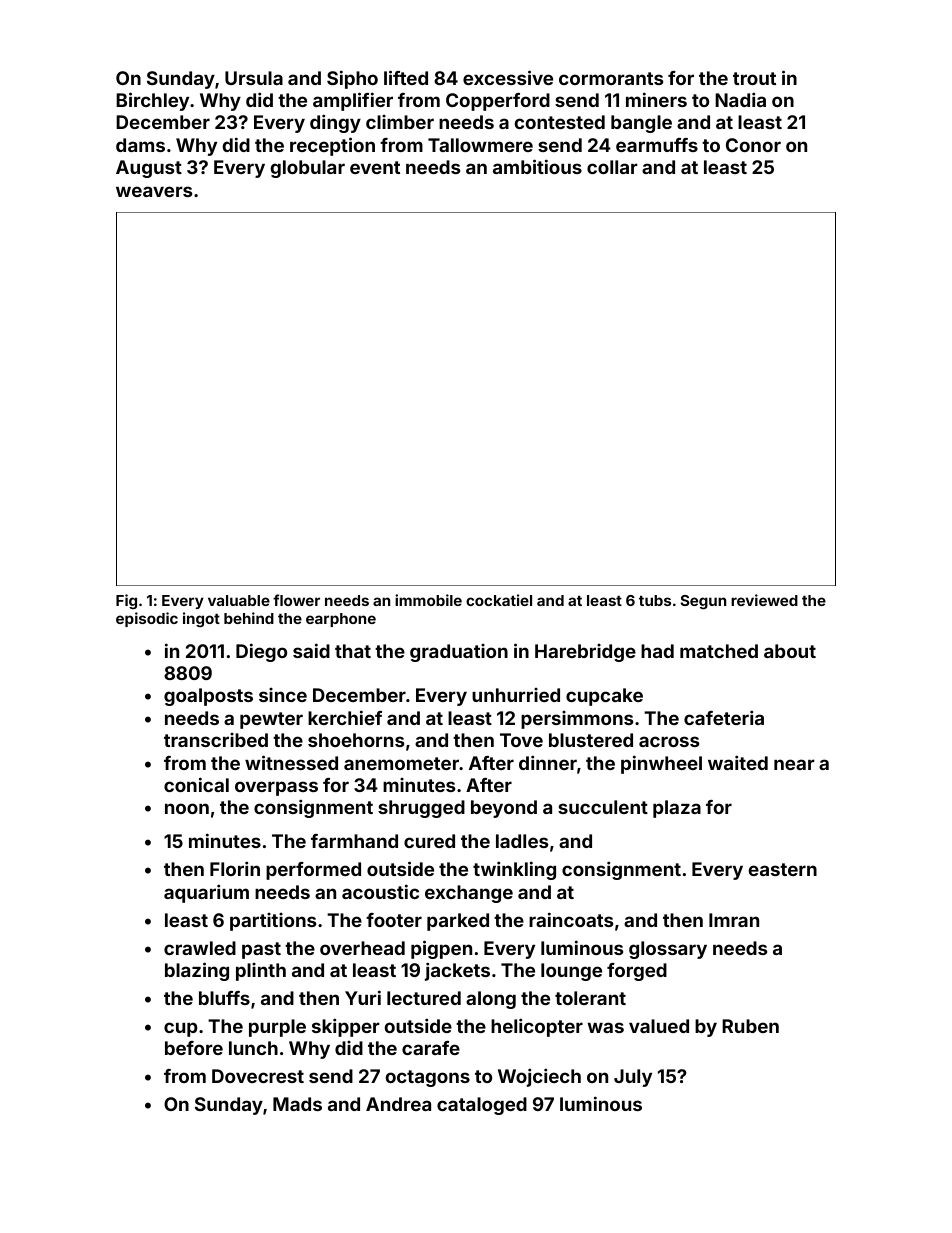 This screenshot has width=952, height=1233. I want to click on Conor, so click(753, 145).
